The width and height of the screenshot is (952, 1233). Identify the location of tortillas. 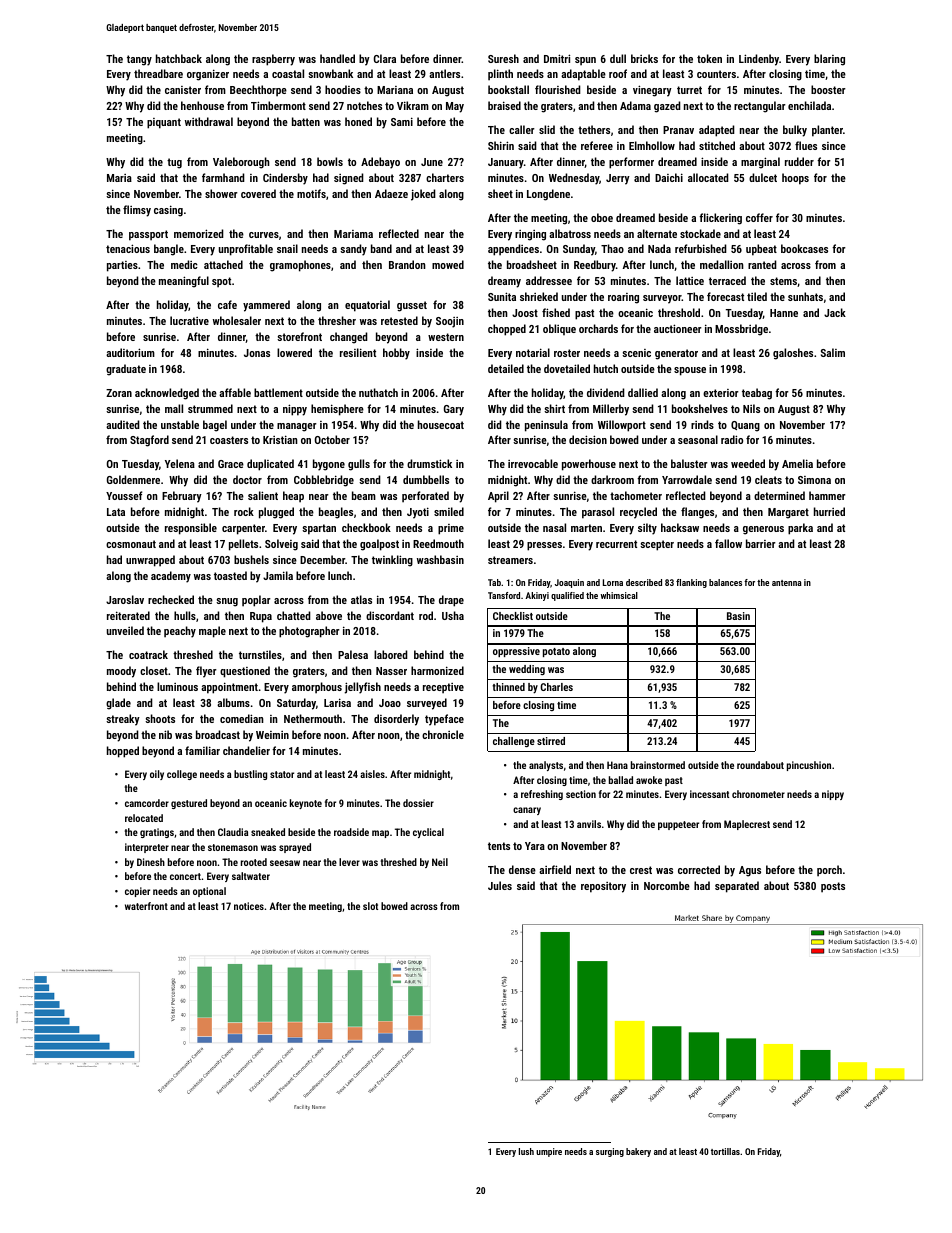
(725, 1151).
